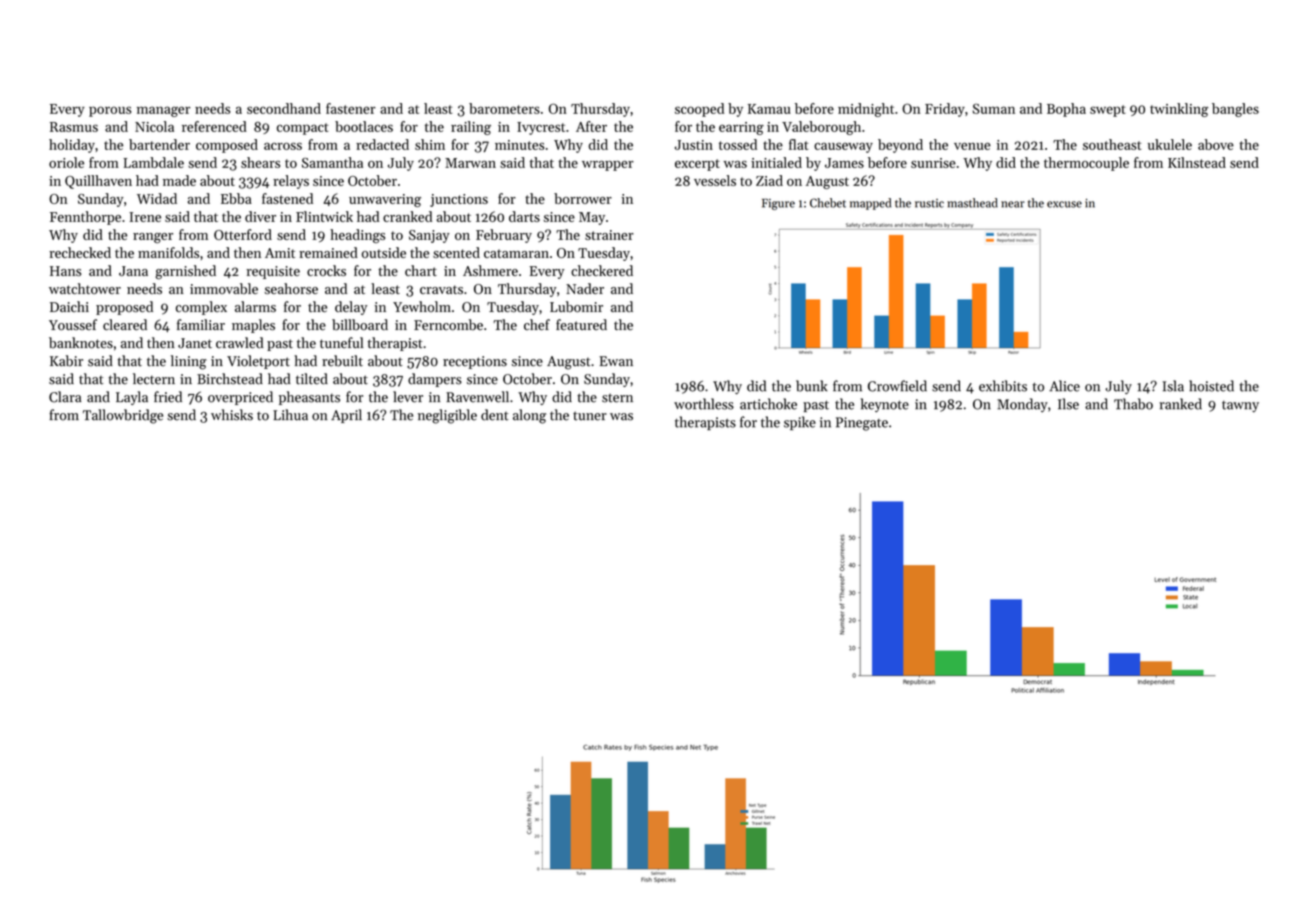 Image resolution: width=1308 pixels, height=924 pixels. Describe the element at coordinates (80, 252) in the page. I see `rechecked` at that location.
